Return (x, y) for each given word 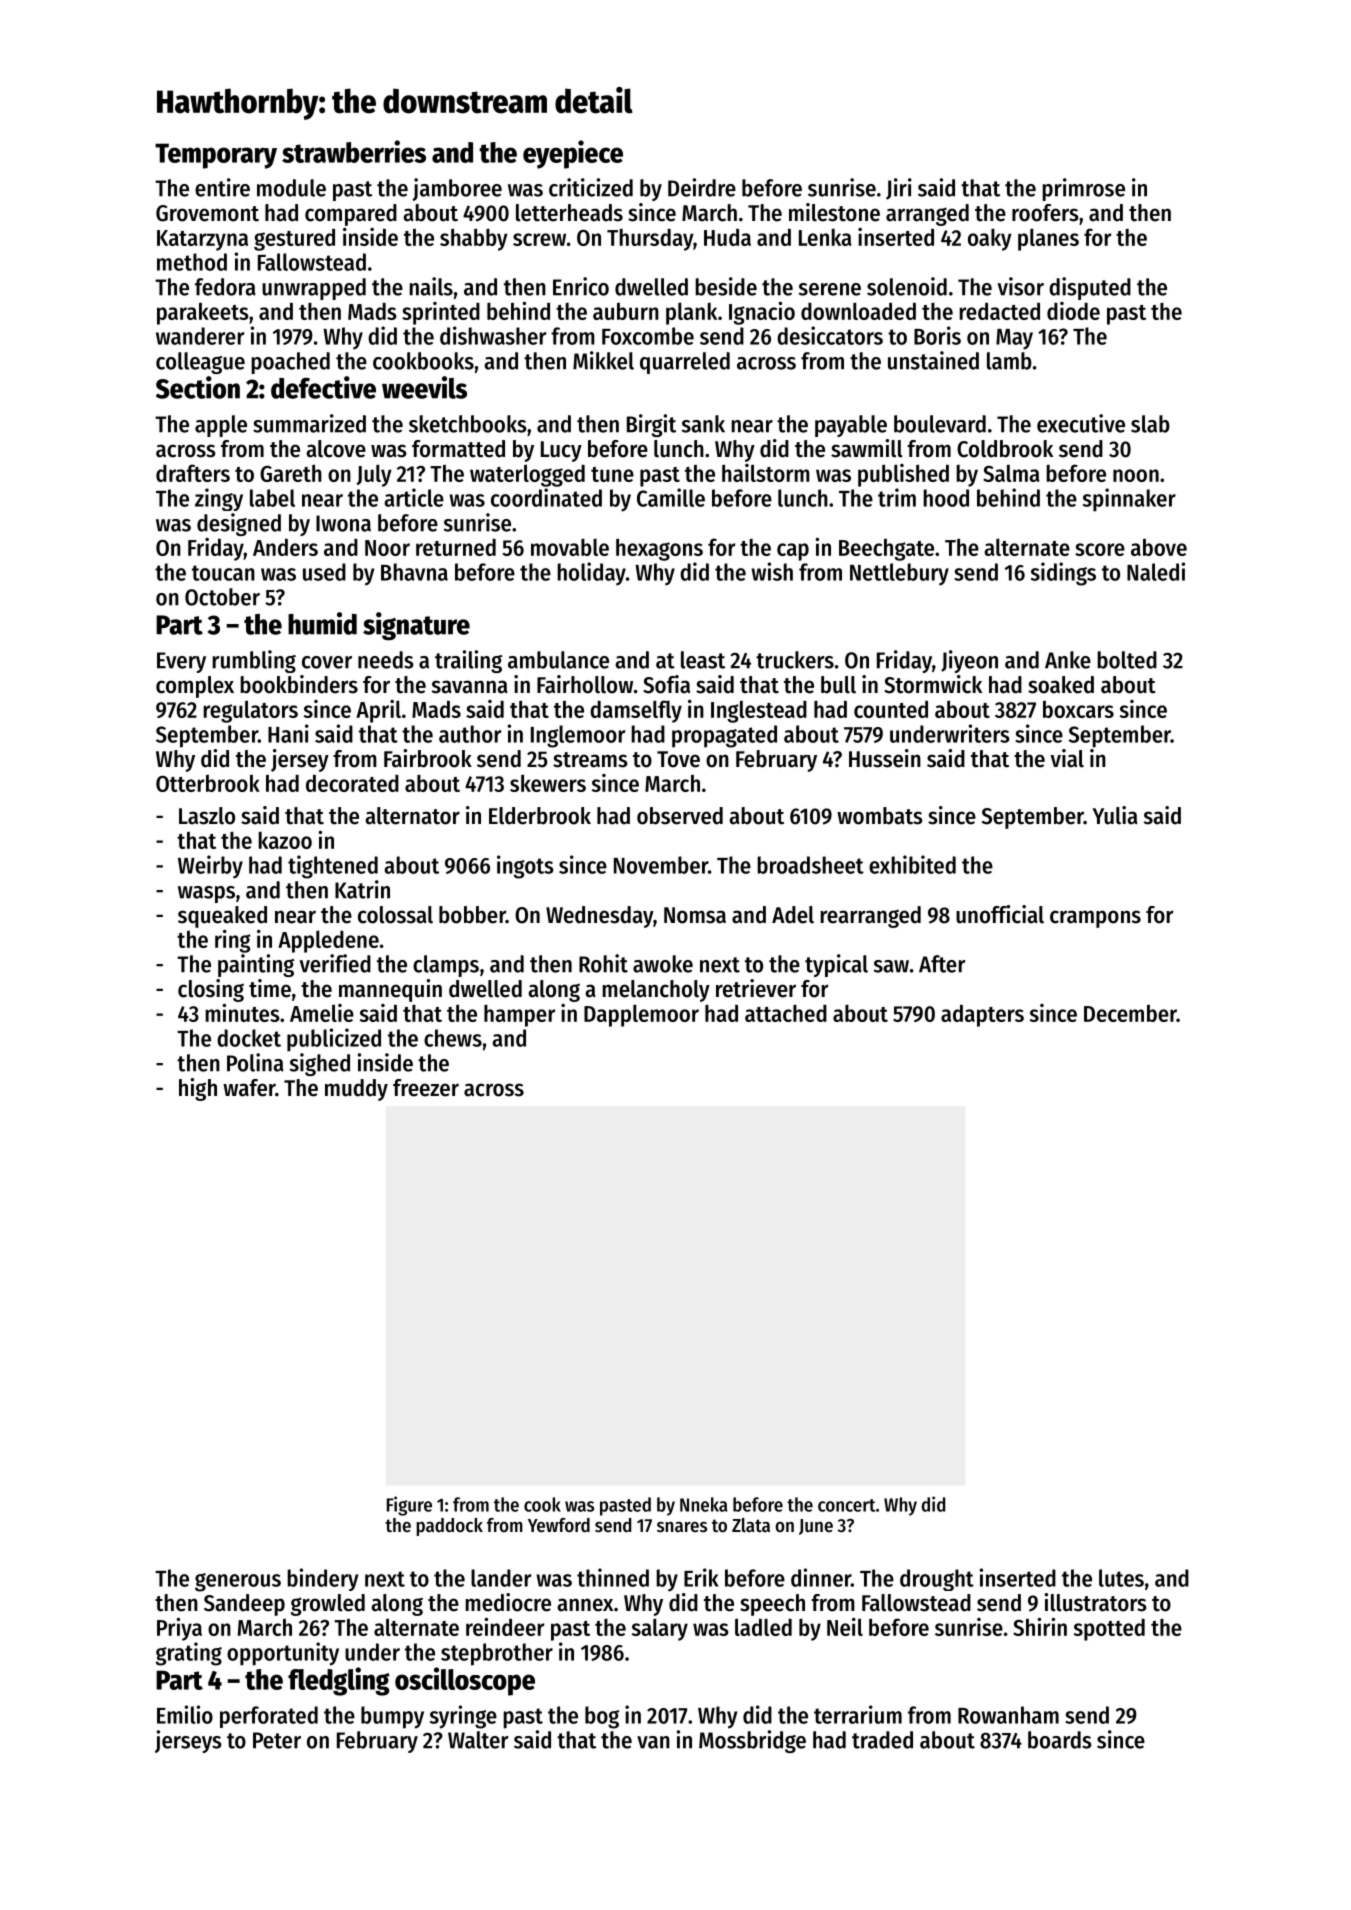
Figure (409, 1506)
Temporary (216, 156)
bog (602, 1717)
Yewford (559, 1525)
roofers (1045, 213)
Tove (678, 759)
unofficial (1000, 914)
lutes (1121, 1578)
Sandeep (244, 1605)
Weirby (210, 867)
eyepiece (573, 154)
